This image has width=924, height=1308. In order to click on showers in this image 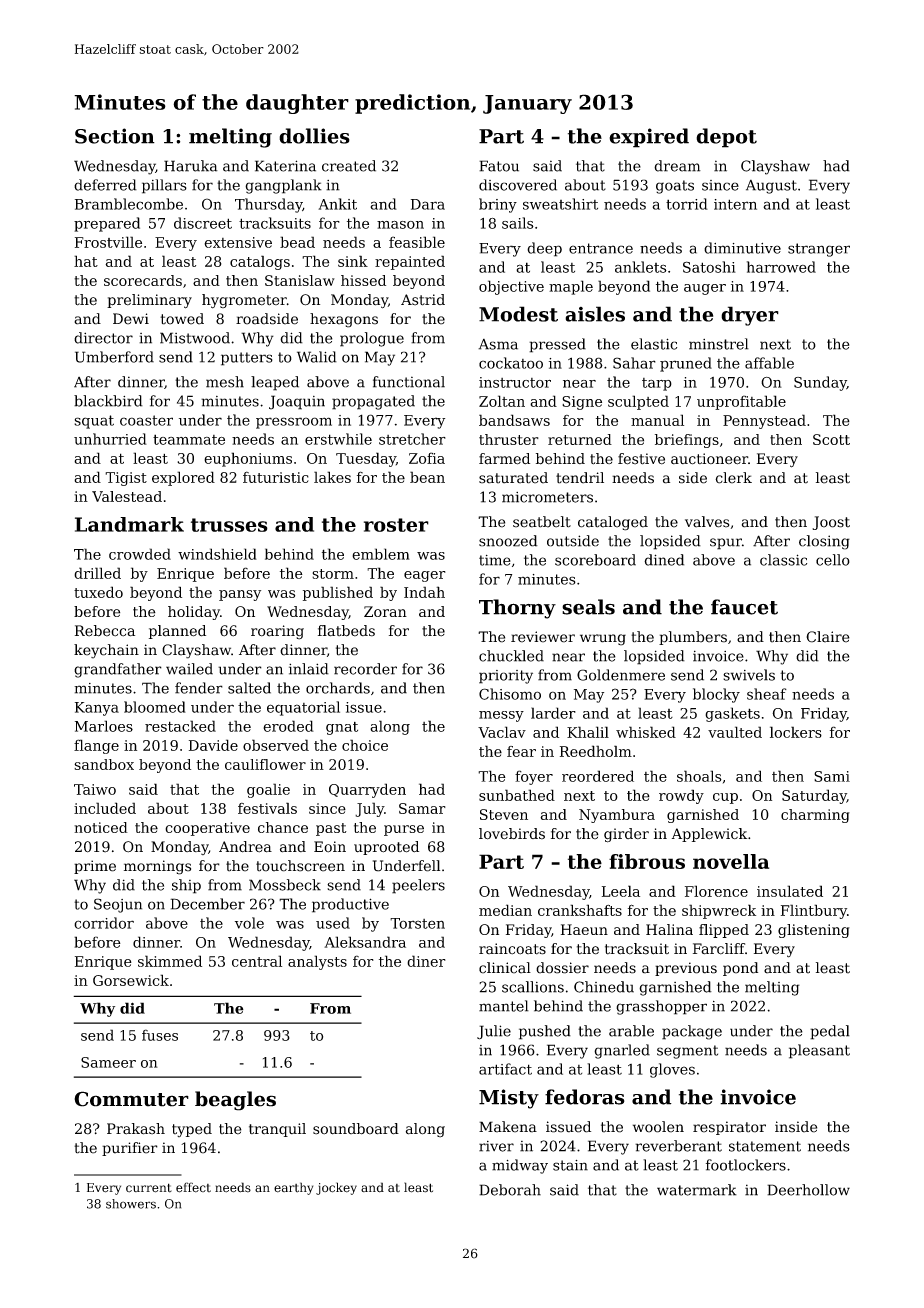, I will do `click(131, 1204)`.
